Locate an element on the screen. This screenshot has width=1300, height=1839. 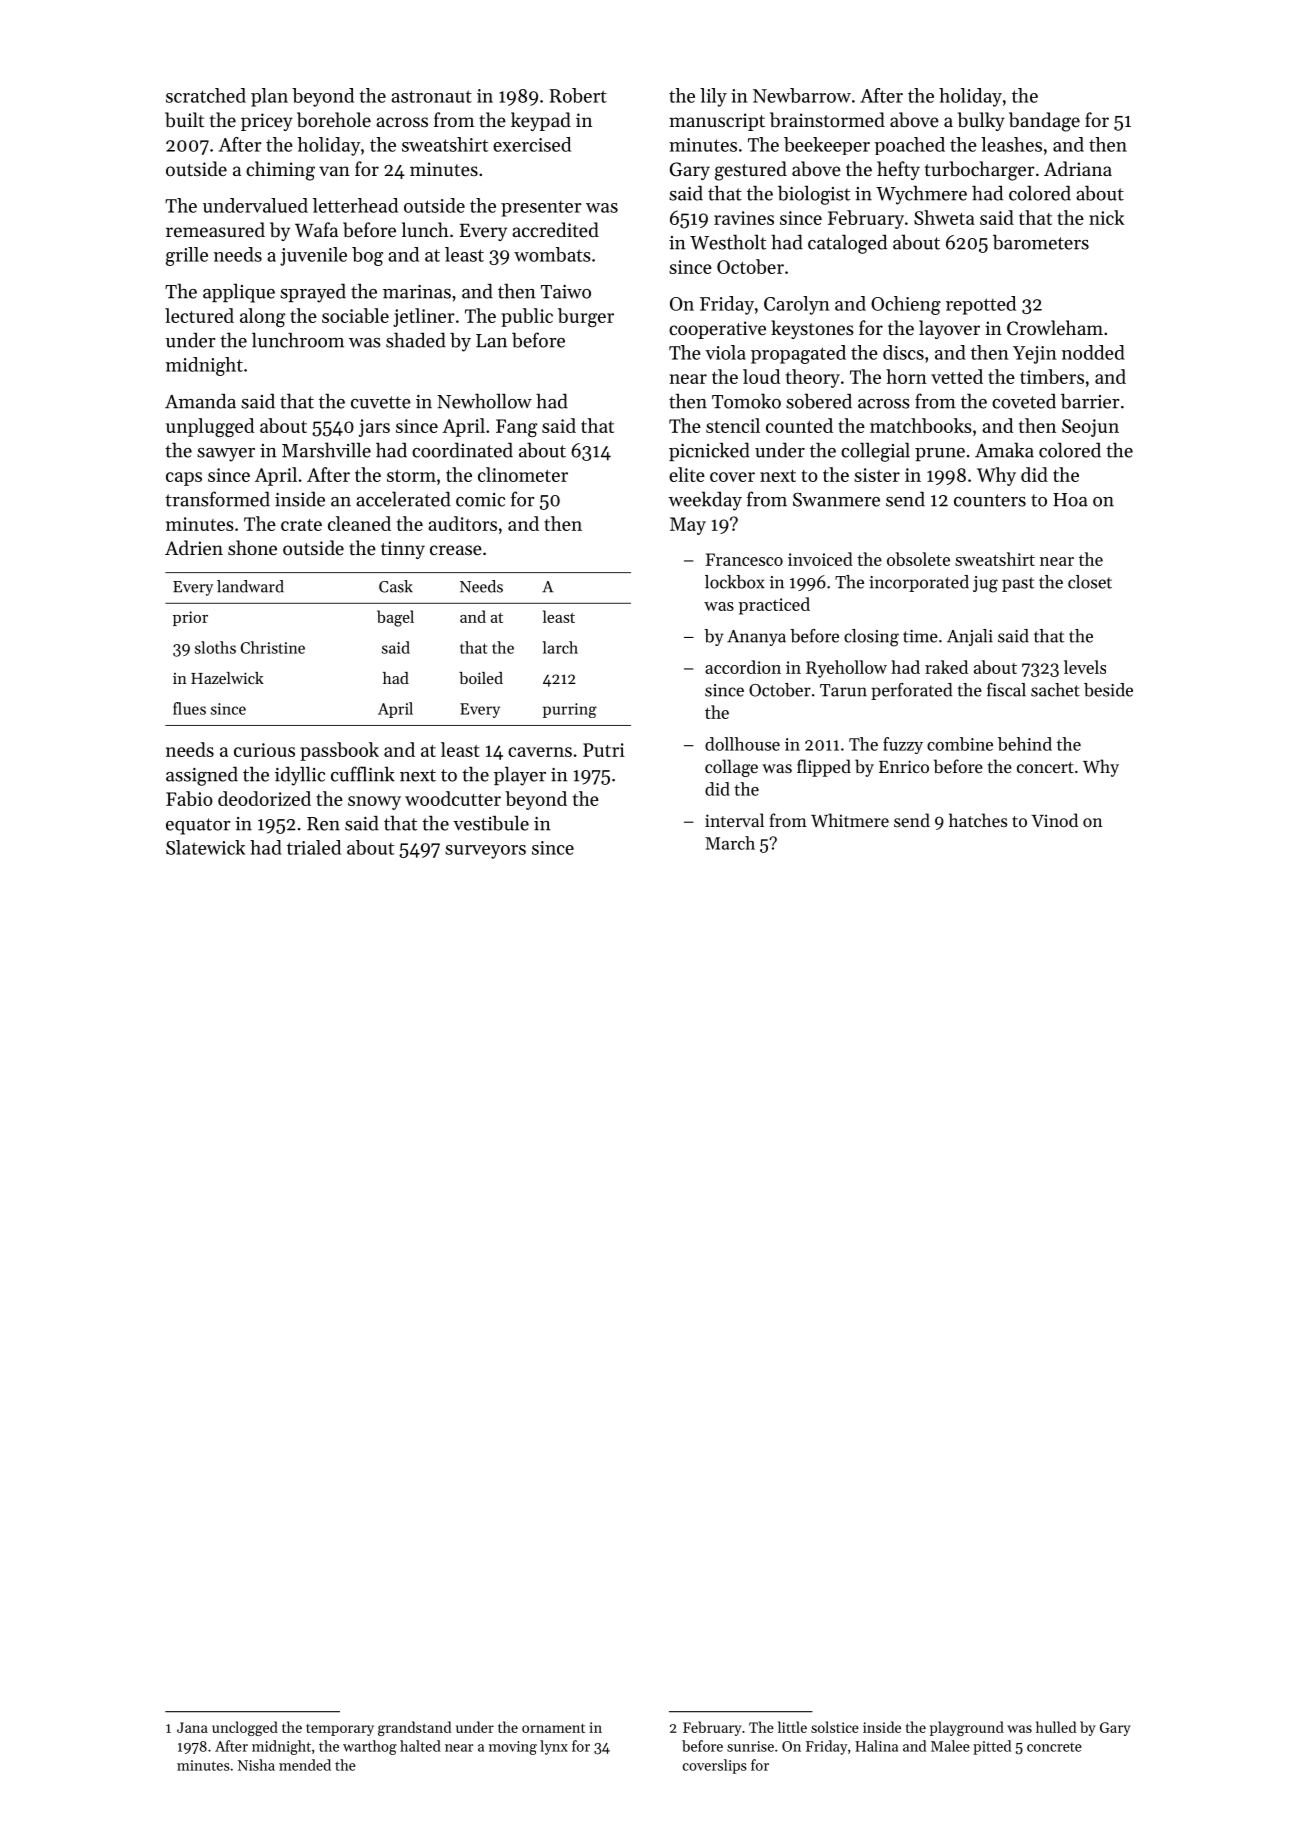
lynx is located at coordinates (554, 1747).
